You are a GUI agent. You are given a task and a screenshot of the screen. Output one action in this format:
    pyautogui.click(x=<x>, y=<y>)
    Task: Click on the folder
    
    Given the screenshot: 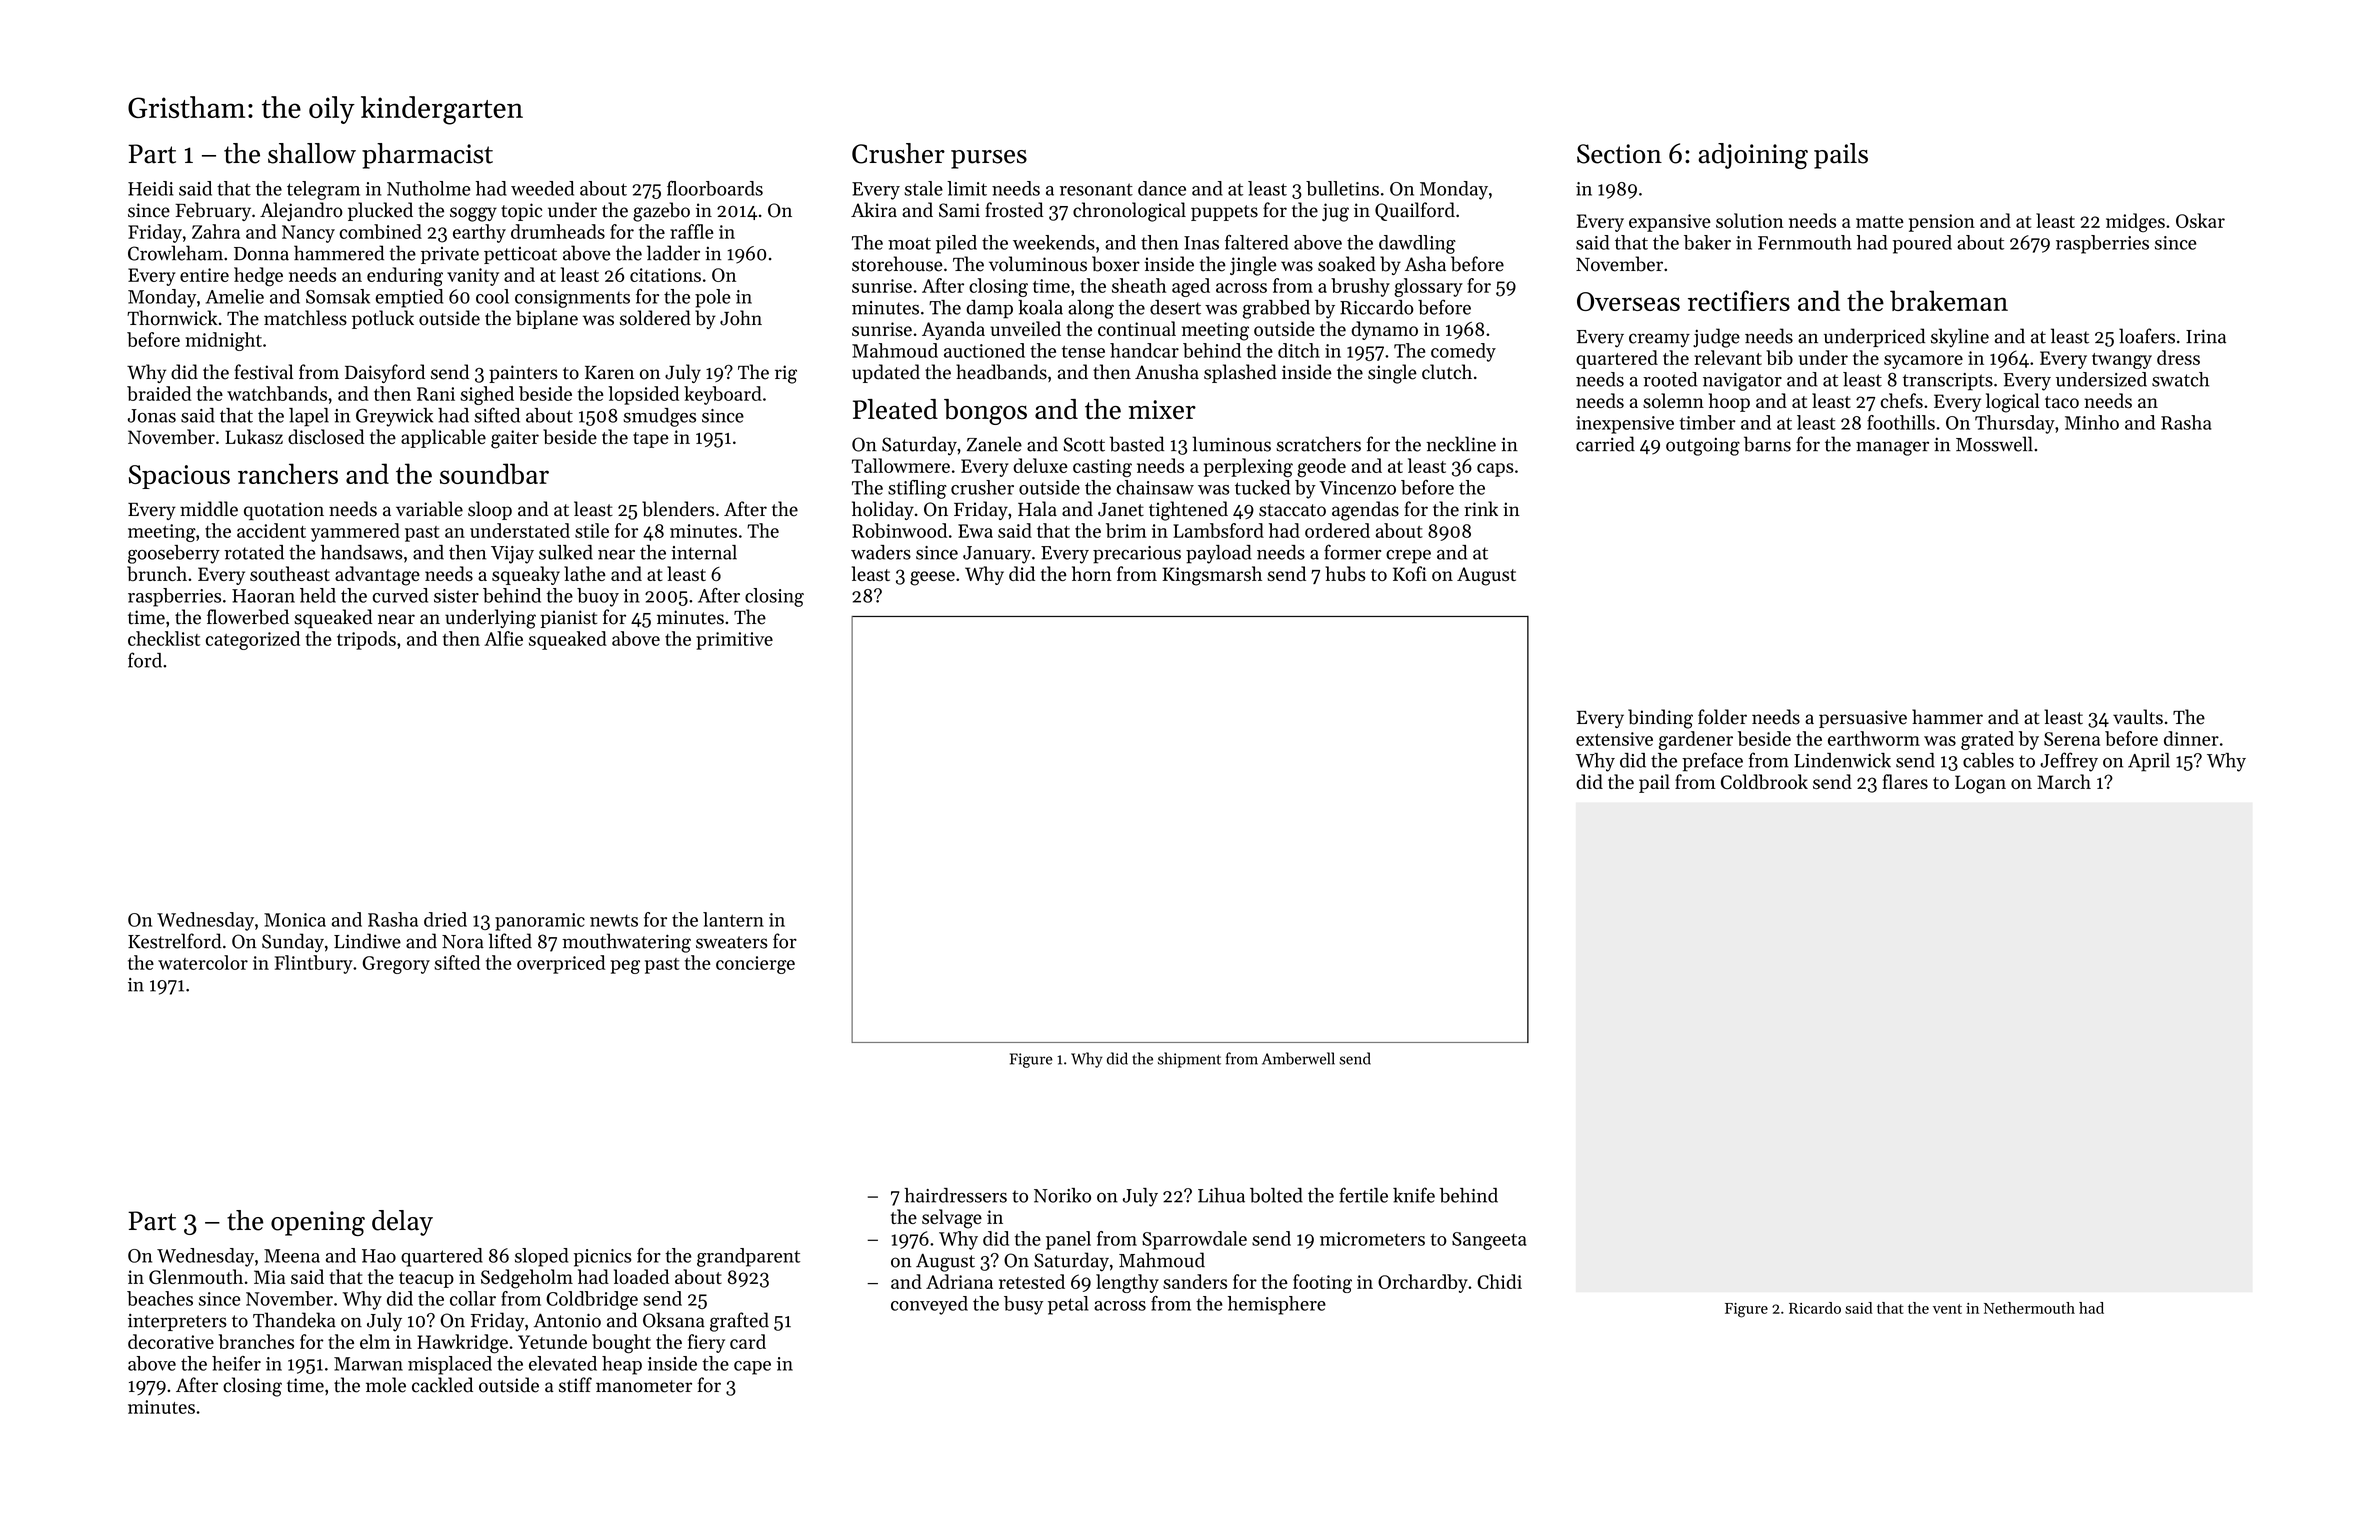 What is the action you would take?
    pyautogui.click(x=1722, y=717)
